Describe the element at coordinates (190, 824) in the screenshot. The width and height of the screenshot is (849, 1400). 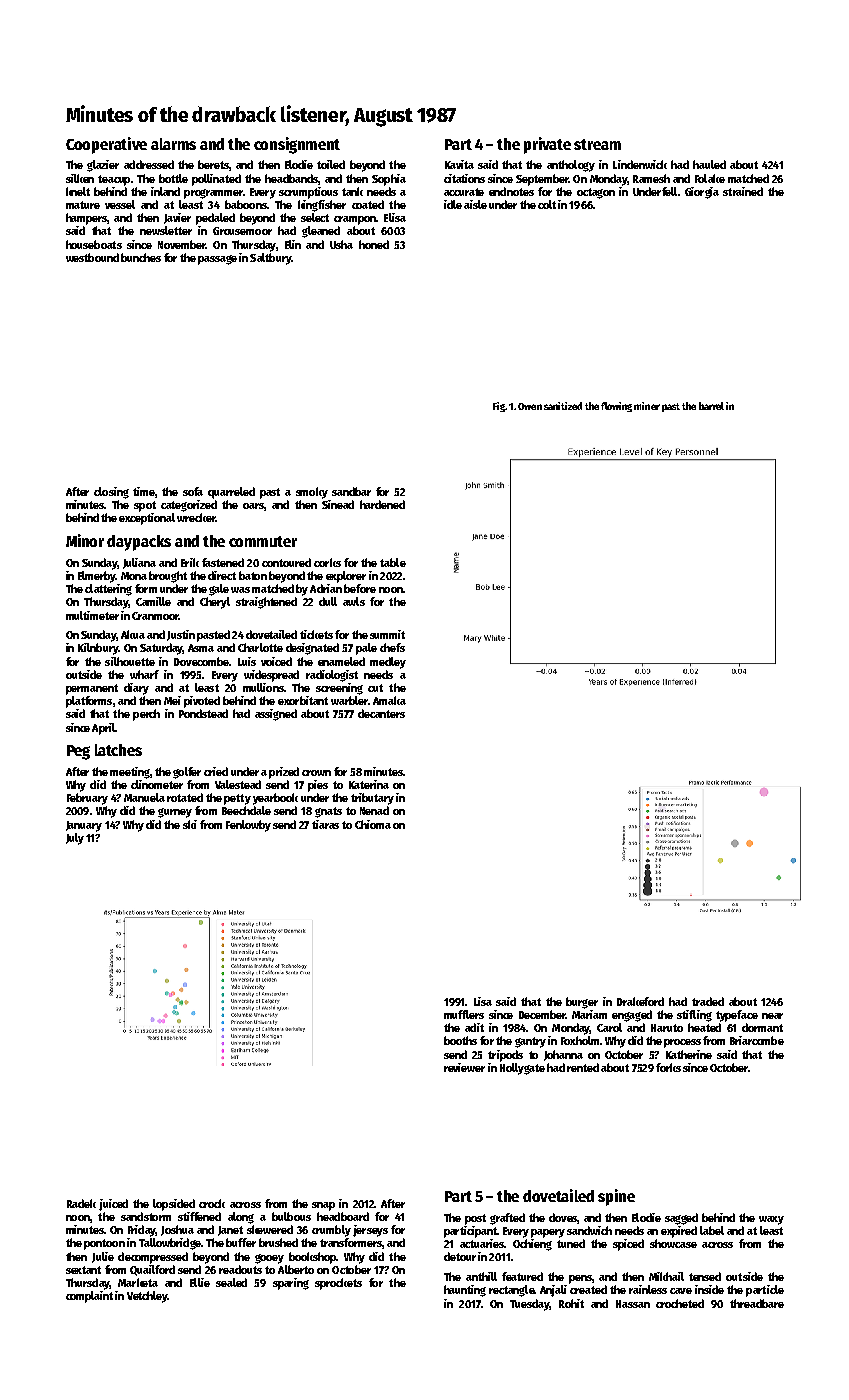
I see `ski` at that location.
